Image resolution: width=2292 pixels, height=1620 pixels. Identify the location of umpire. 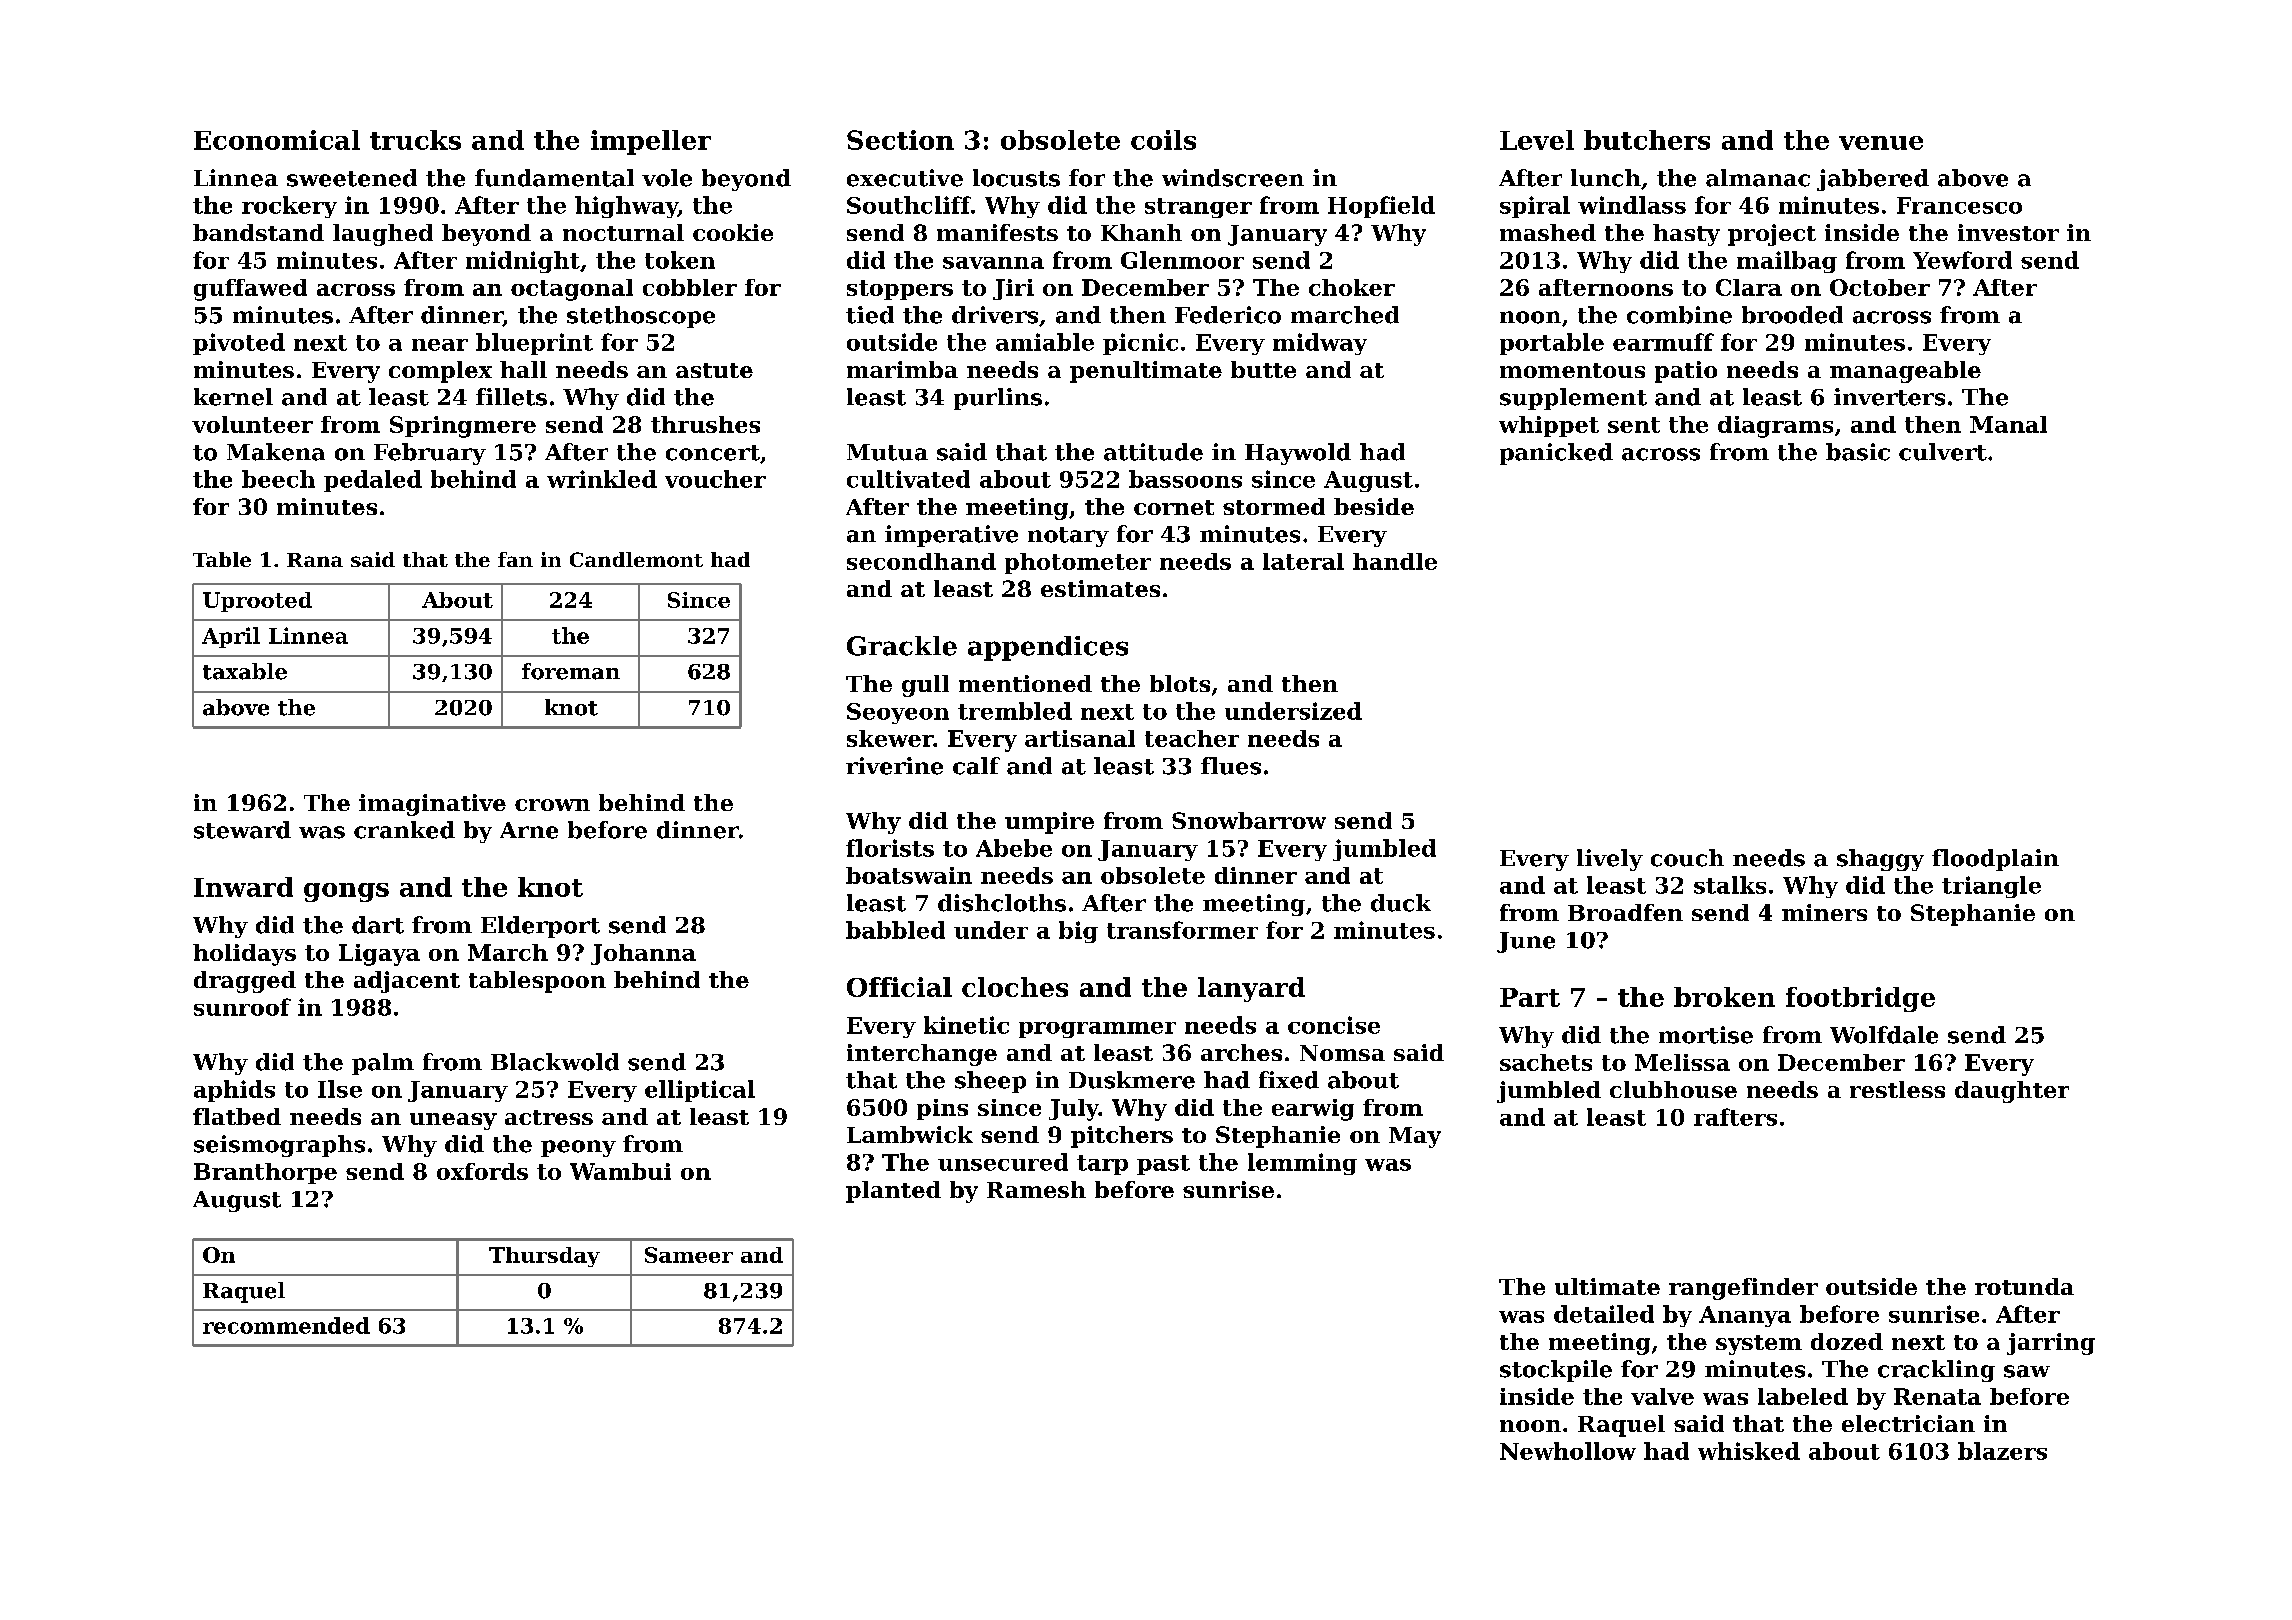
(1049, 823).
